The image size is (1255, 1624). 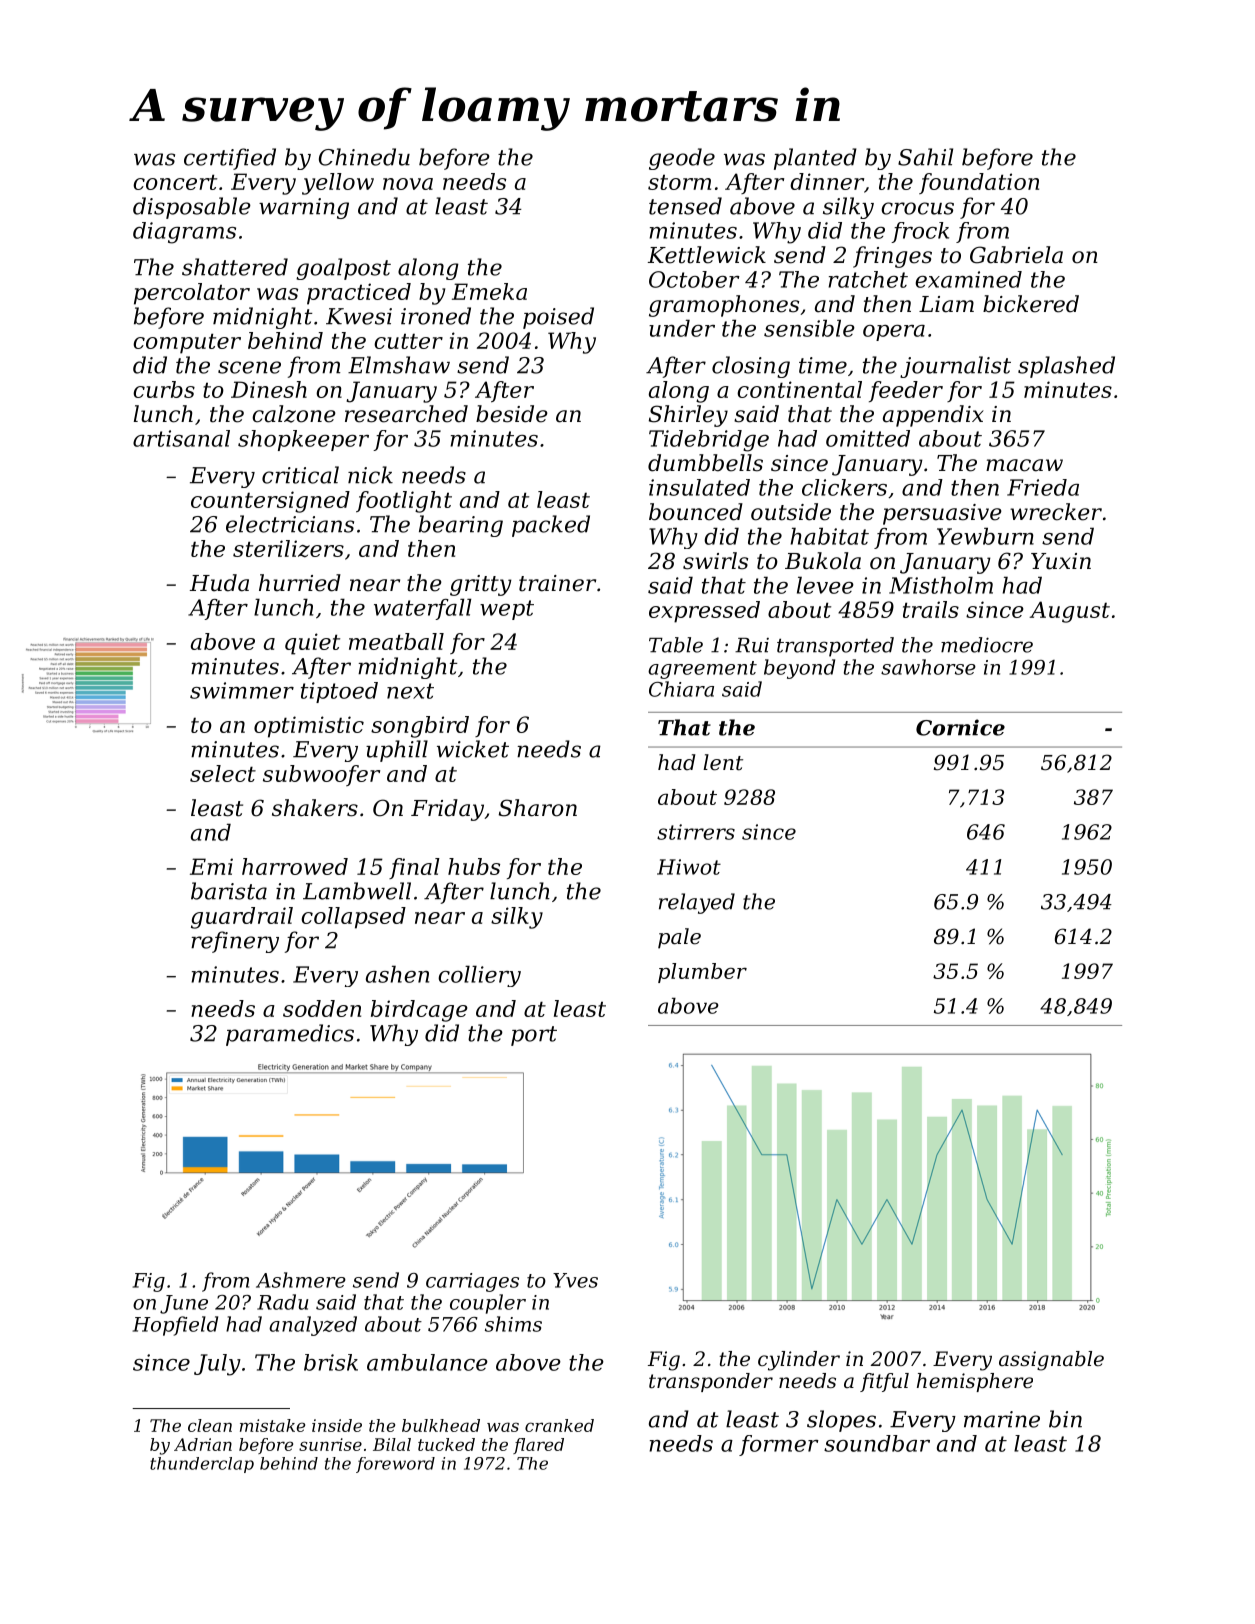 I want to click on soundbar, so click(x=877, y=1443).
